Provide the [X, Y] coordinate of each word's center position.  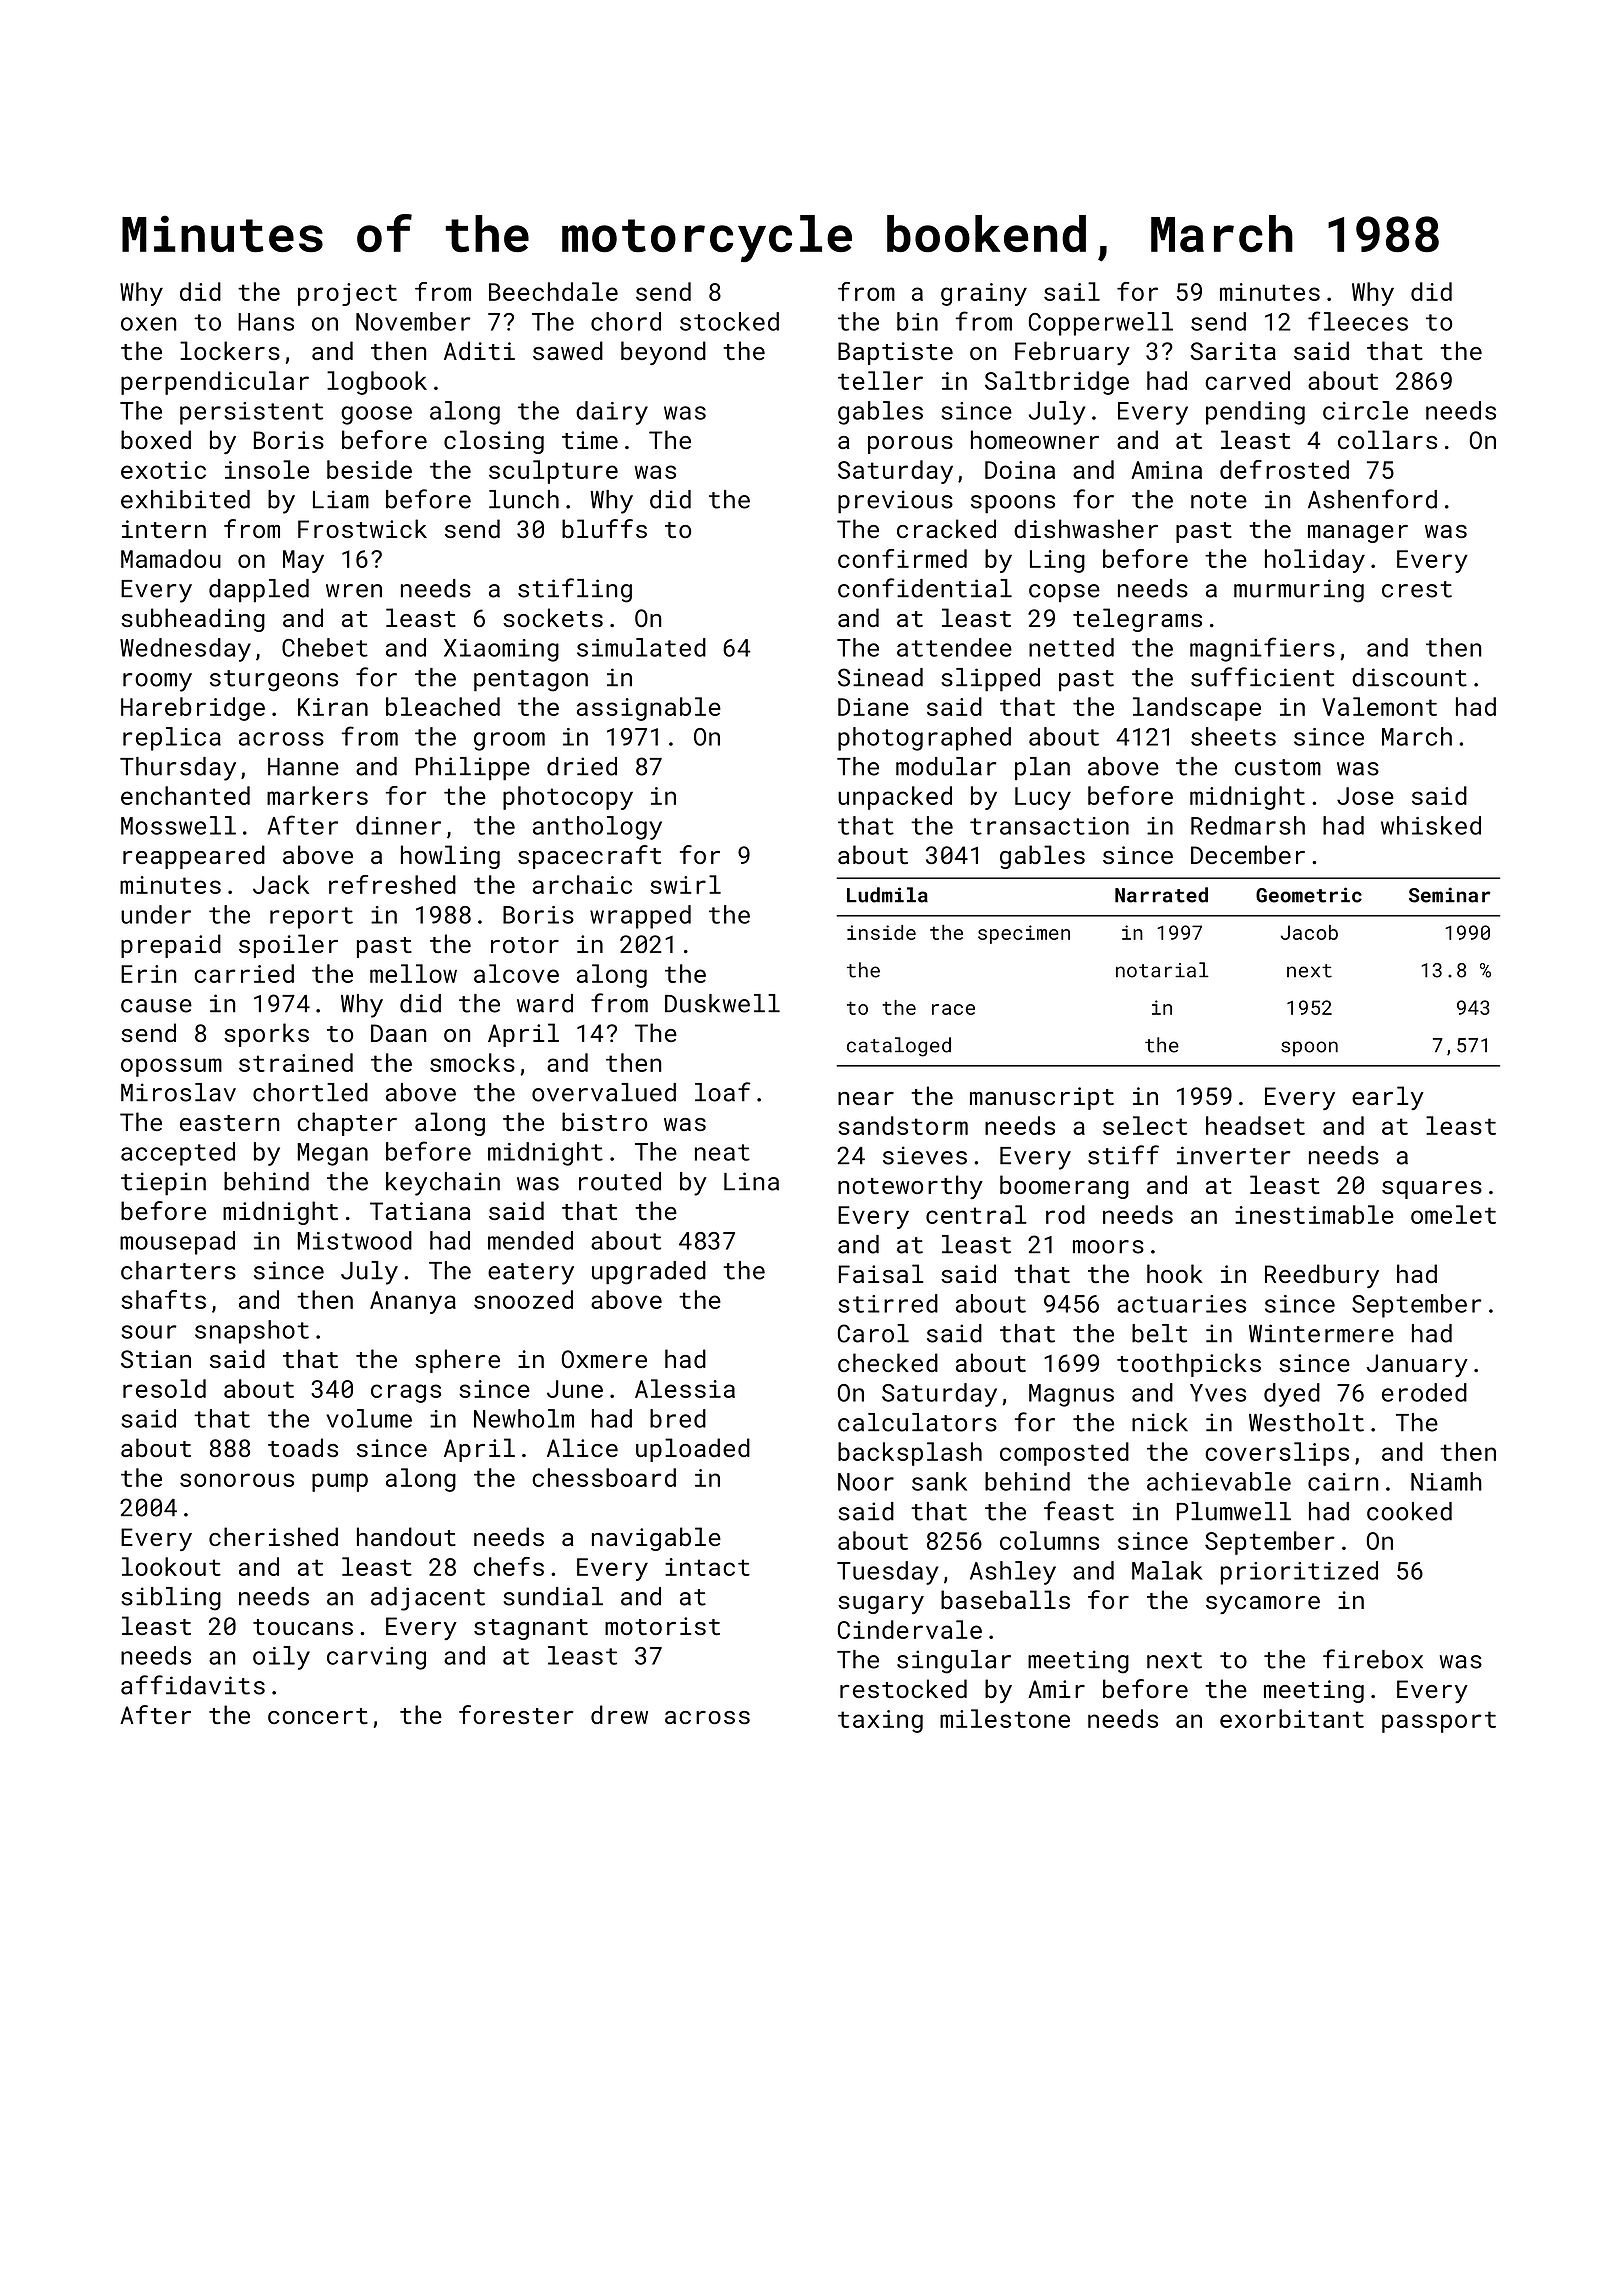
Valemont [1379, 706]
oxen [149, 324]
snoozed [523, 1299]
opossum [171, 1067]
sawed [568, 350]
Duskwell [722, 1003]
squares [1432, 1190]
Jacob [1309, 932]
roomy [157, 682]
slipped [990, 680]
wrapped [640, 917]
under [156, 914]
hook [1175, 1273]
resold [164, 1388]
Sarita [1233, 351]
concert [318, 1716]
